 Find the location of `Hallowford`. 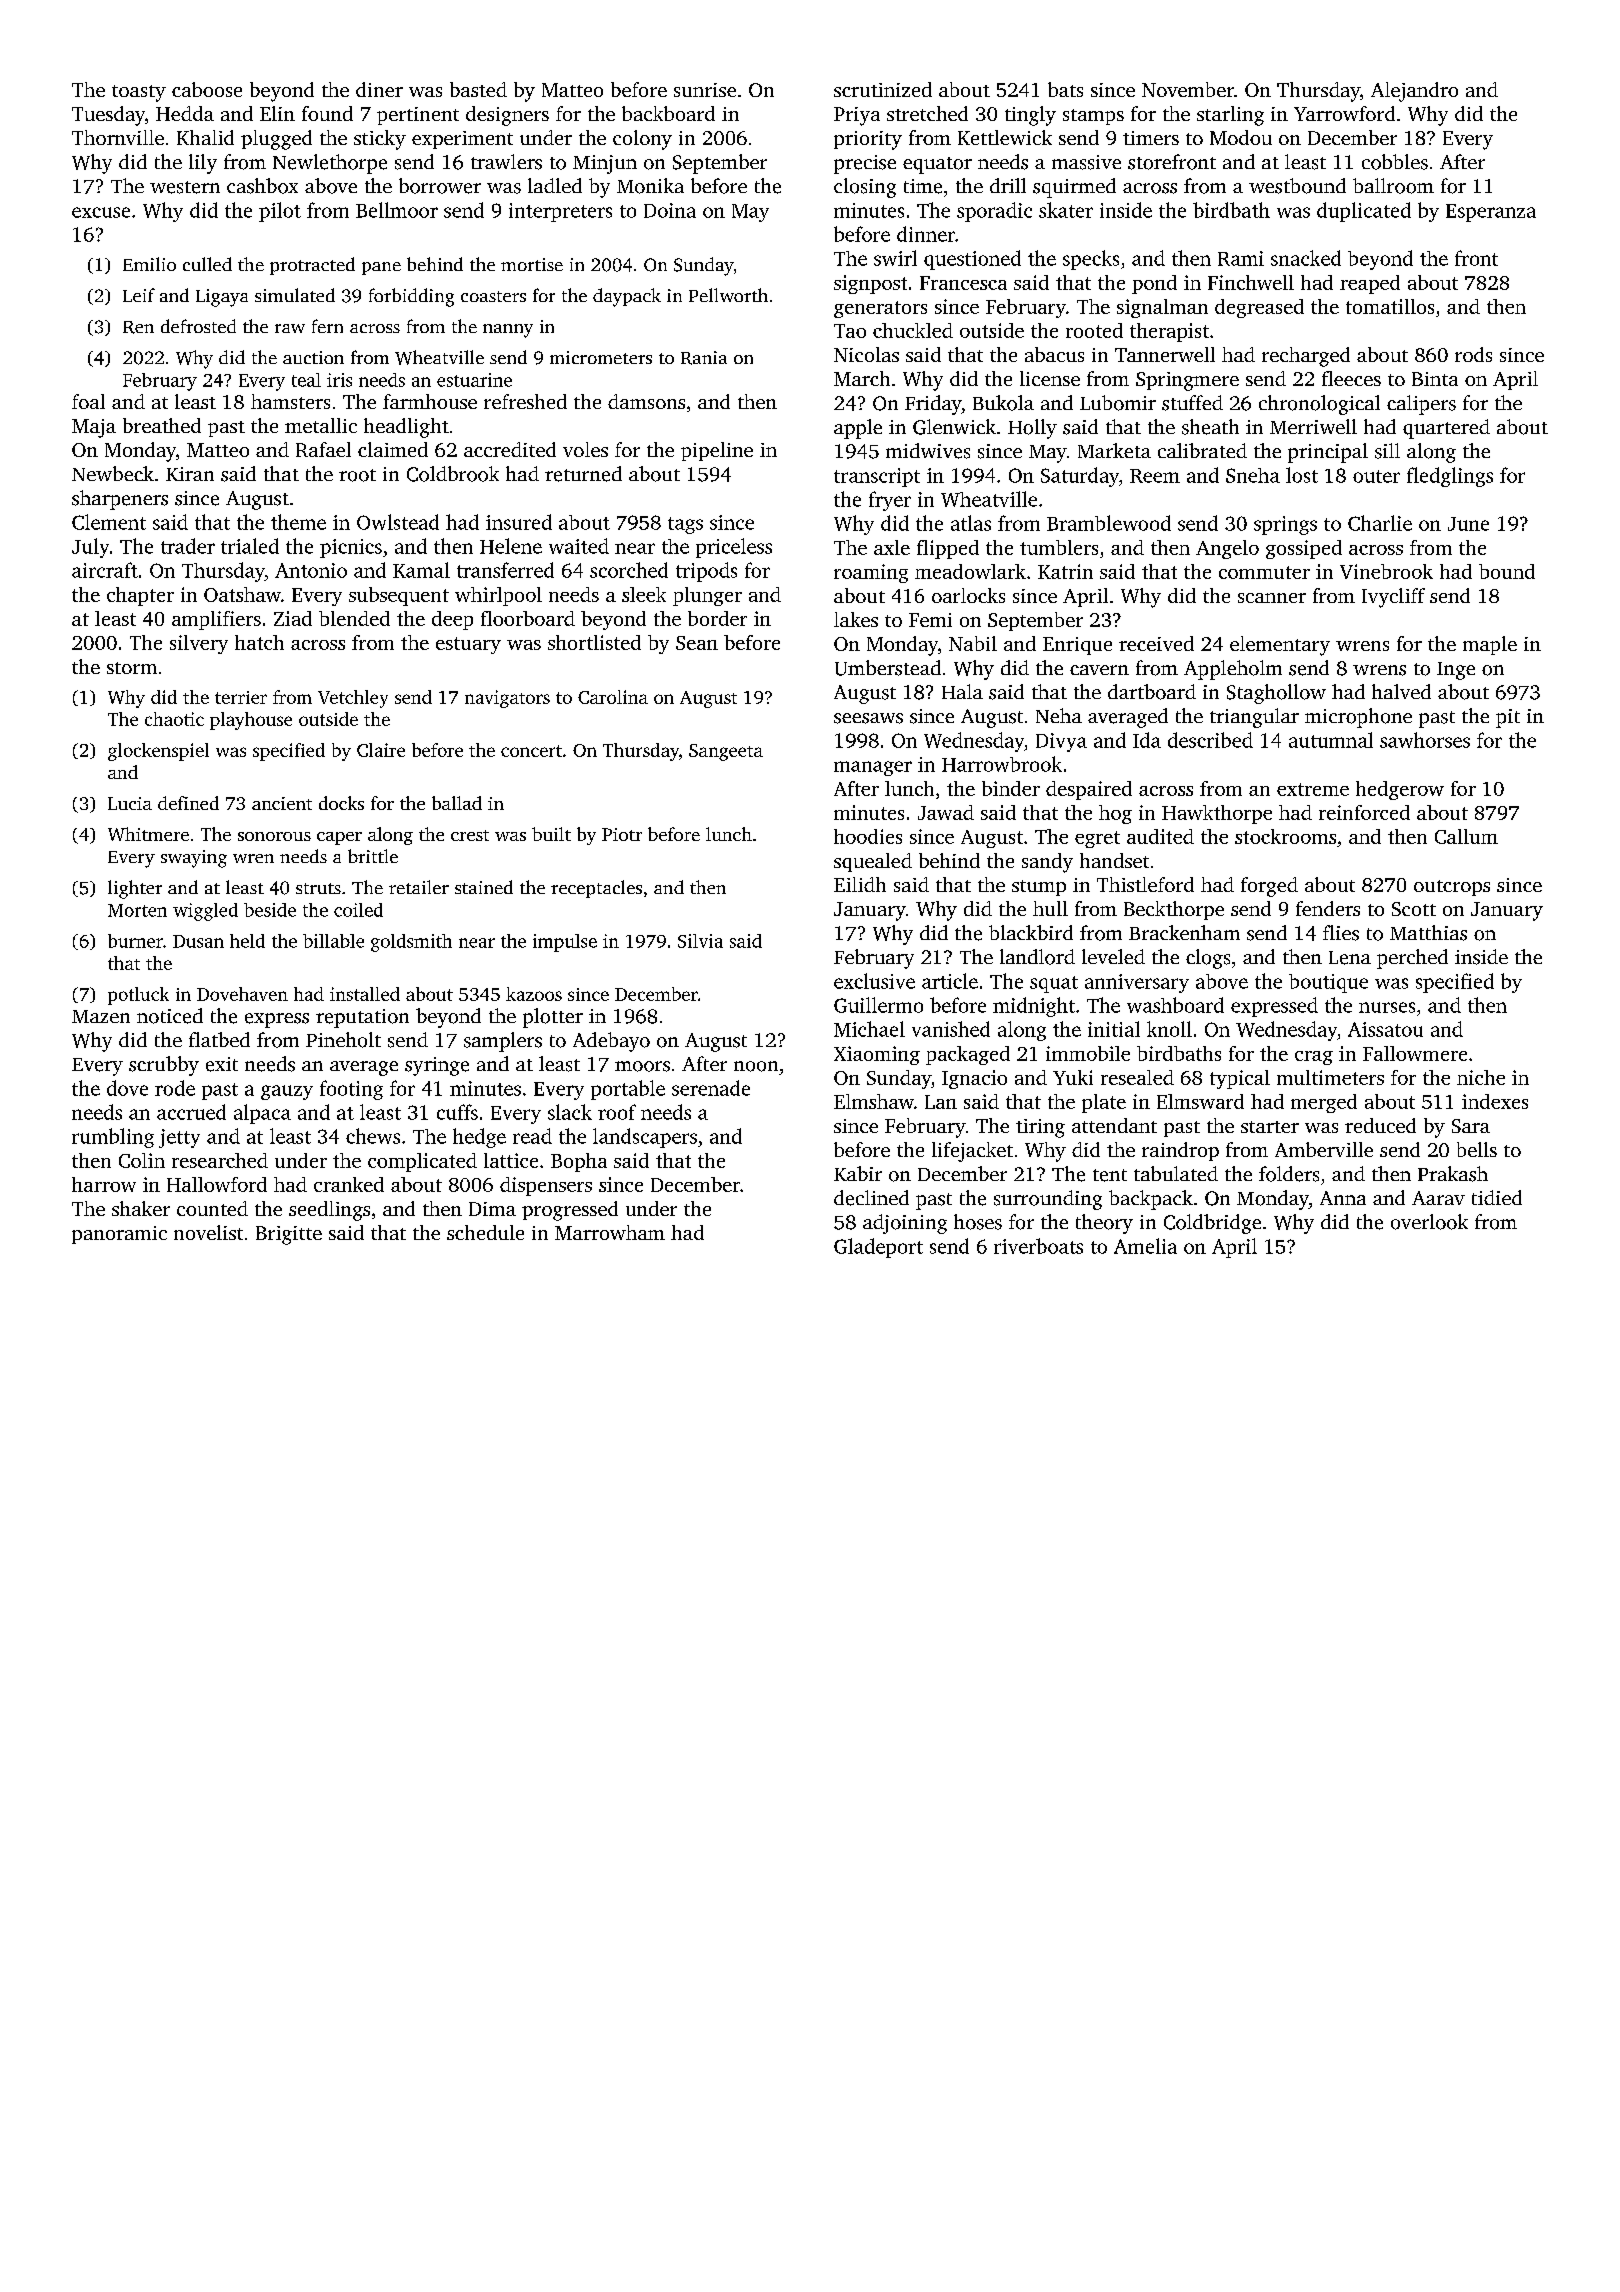

Hallowford is located at coordinates (217, 1184).
